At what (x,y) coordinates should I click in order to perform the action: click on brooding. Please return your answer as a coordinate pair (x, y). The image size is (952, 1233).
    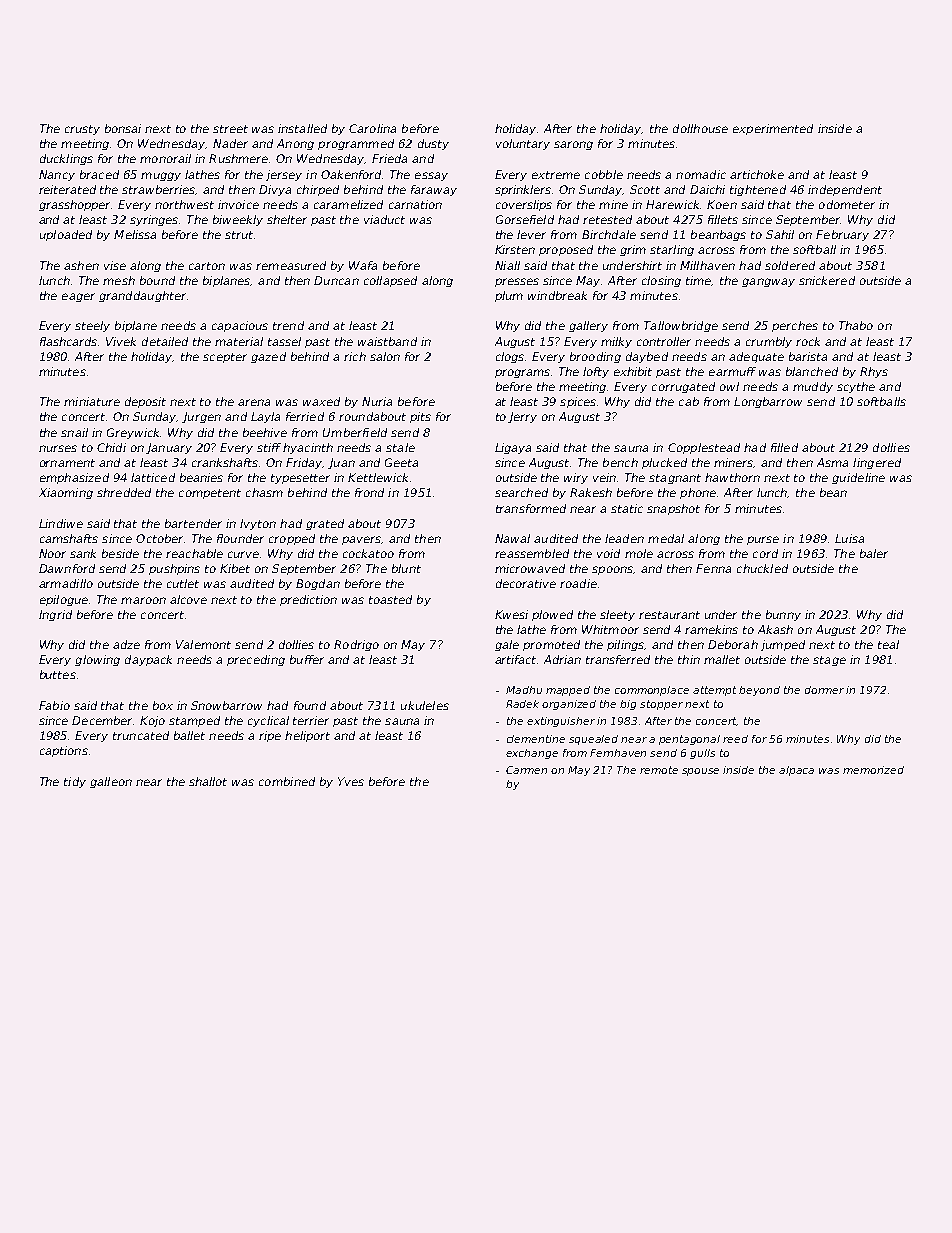
    Looking at the image, I should click on (595, 357).
